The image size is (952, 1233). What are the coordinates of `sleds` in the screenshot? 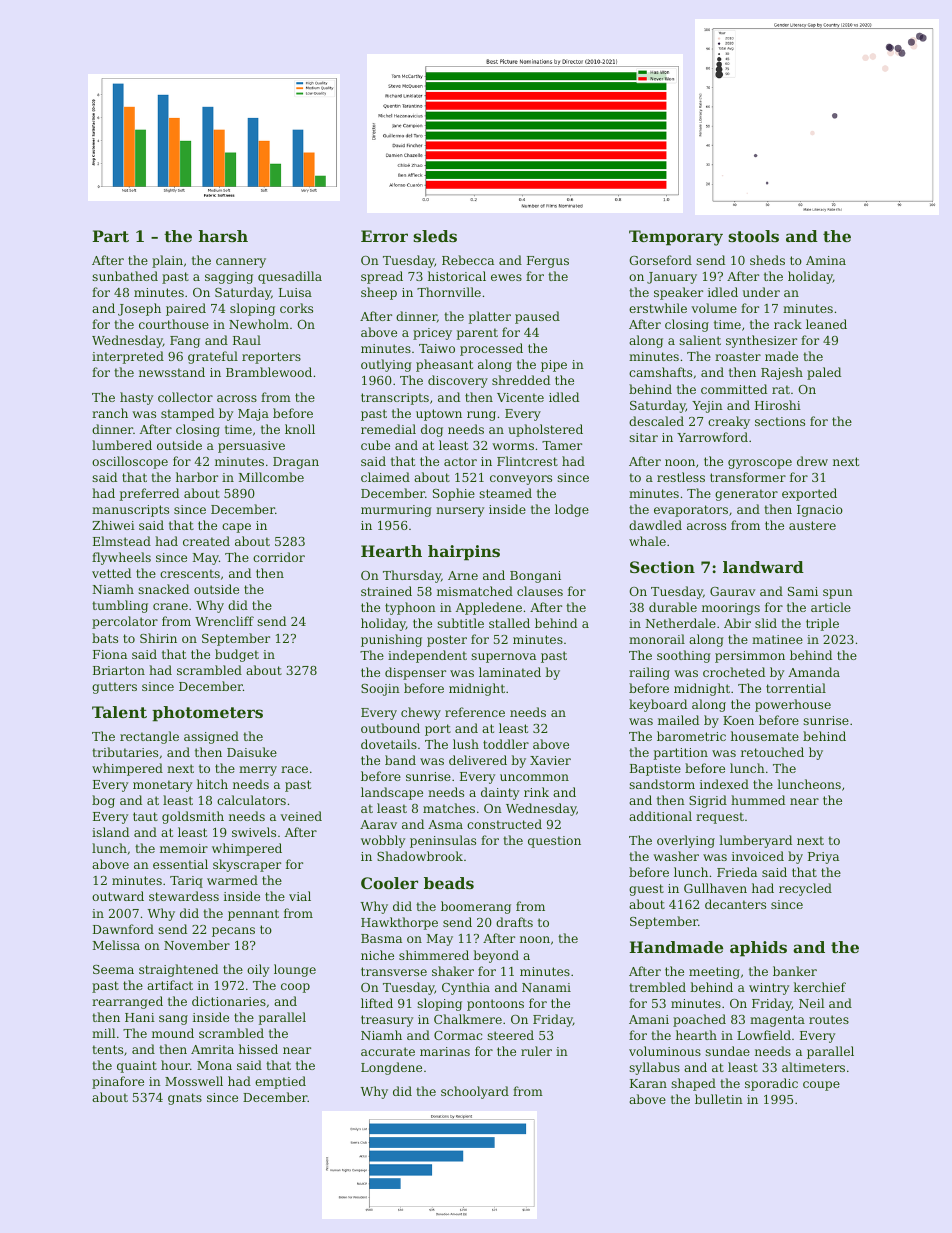 It's located at (435, 236).
